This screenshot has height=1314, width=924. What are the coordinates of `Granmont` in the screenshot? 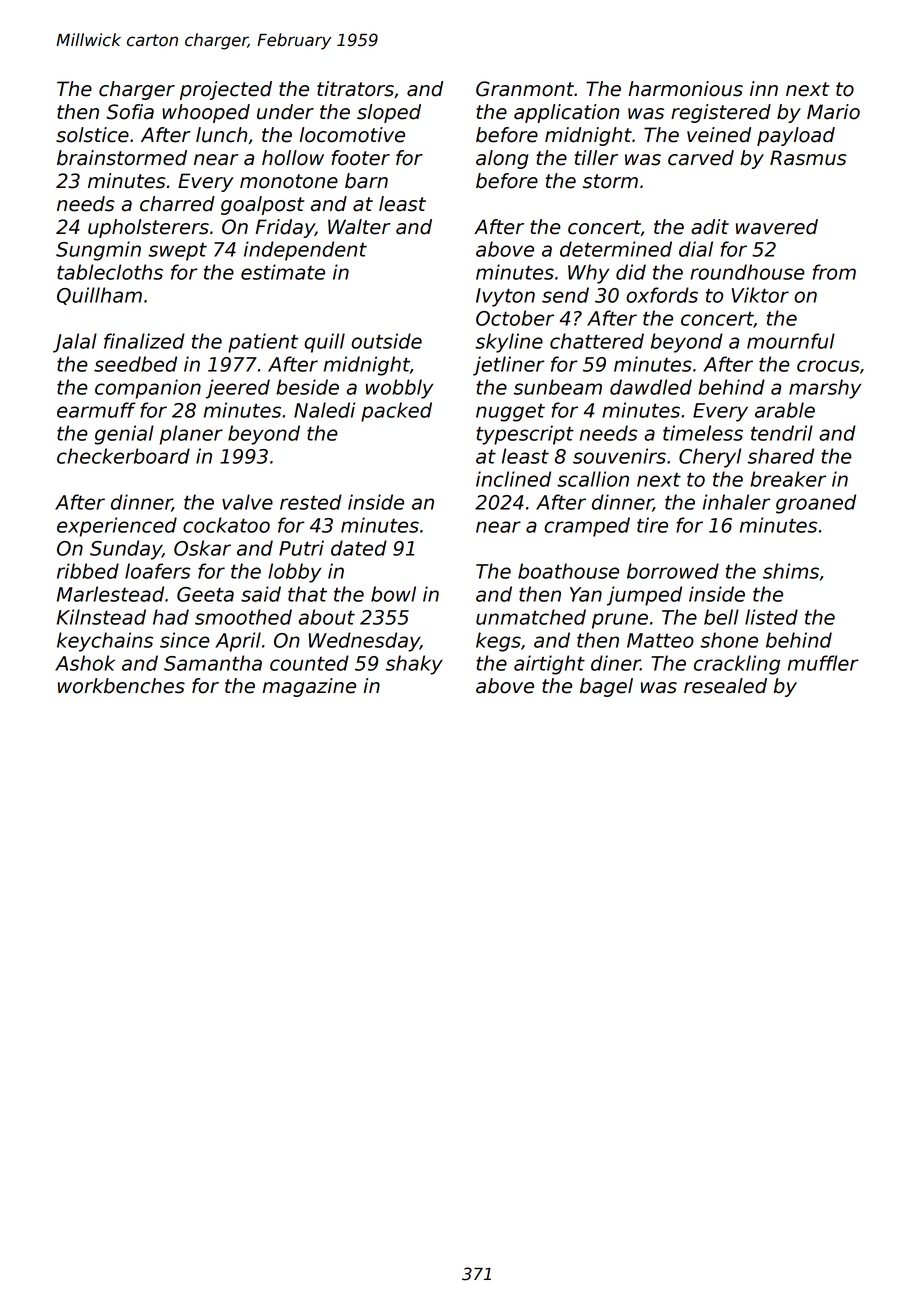 It's located at (525, 89).
